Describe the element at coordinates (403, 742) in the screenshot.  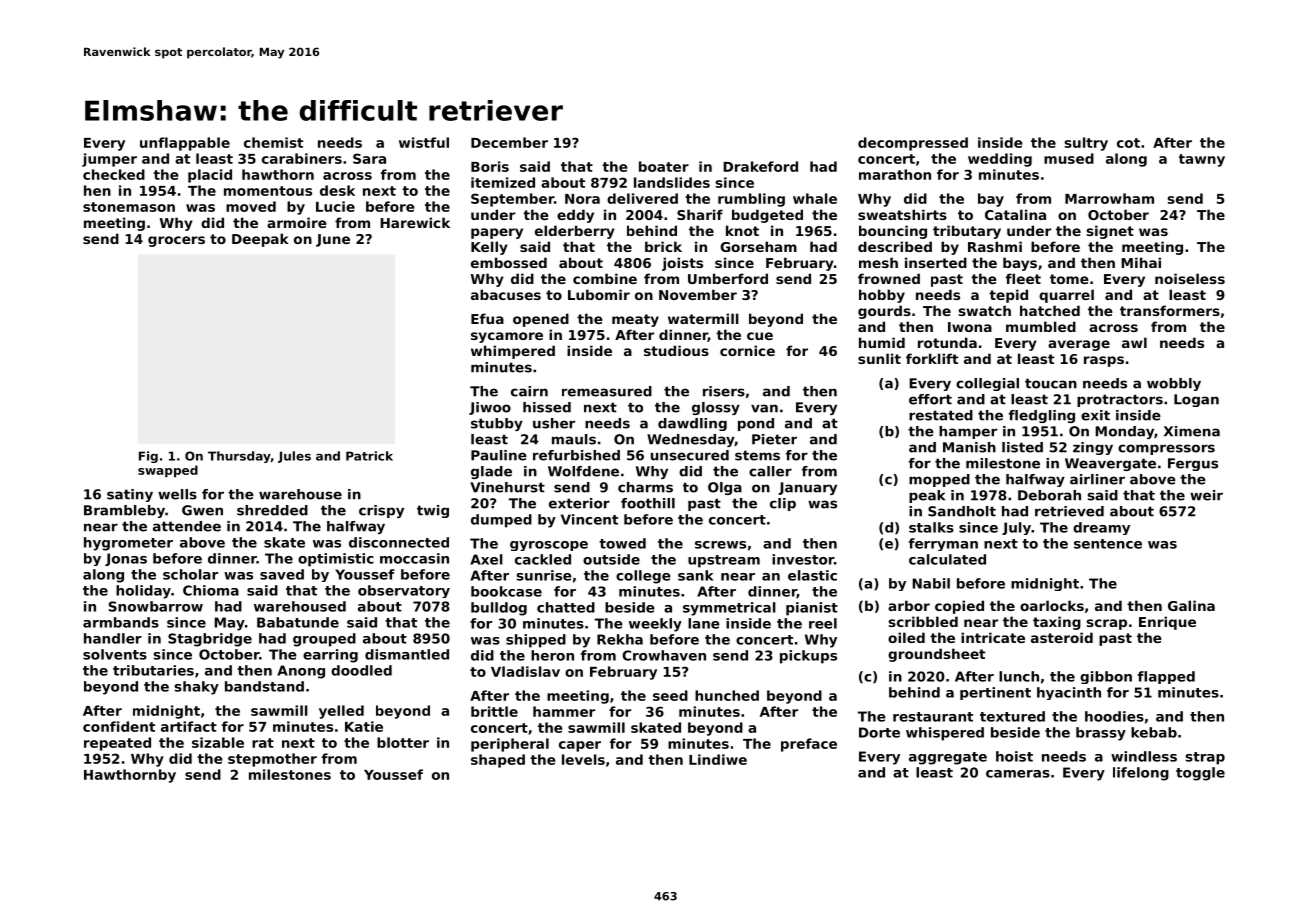
I see `blotter` at that location.
